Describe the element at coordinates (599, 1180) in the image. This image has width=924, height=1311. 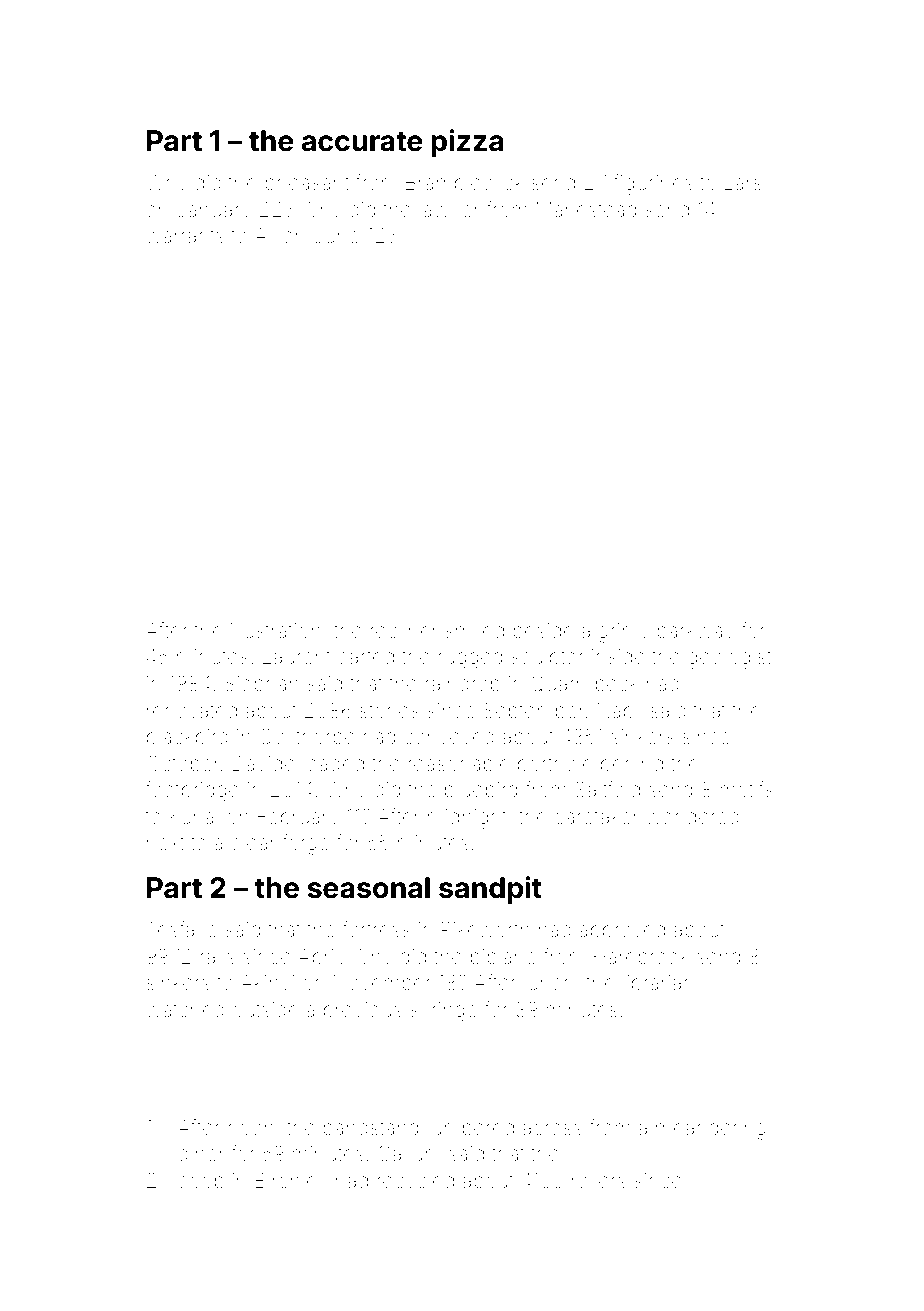
I see `rollers` at that location.
